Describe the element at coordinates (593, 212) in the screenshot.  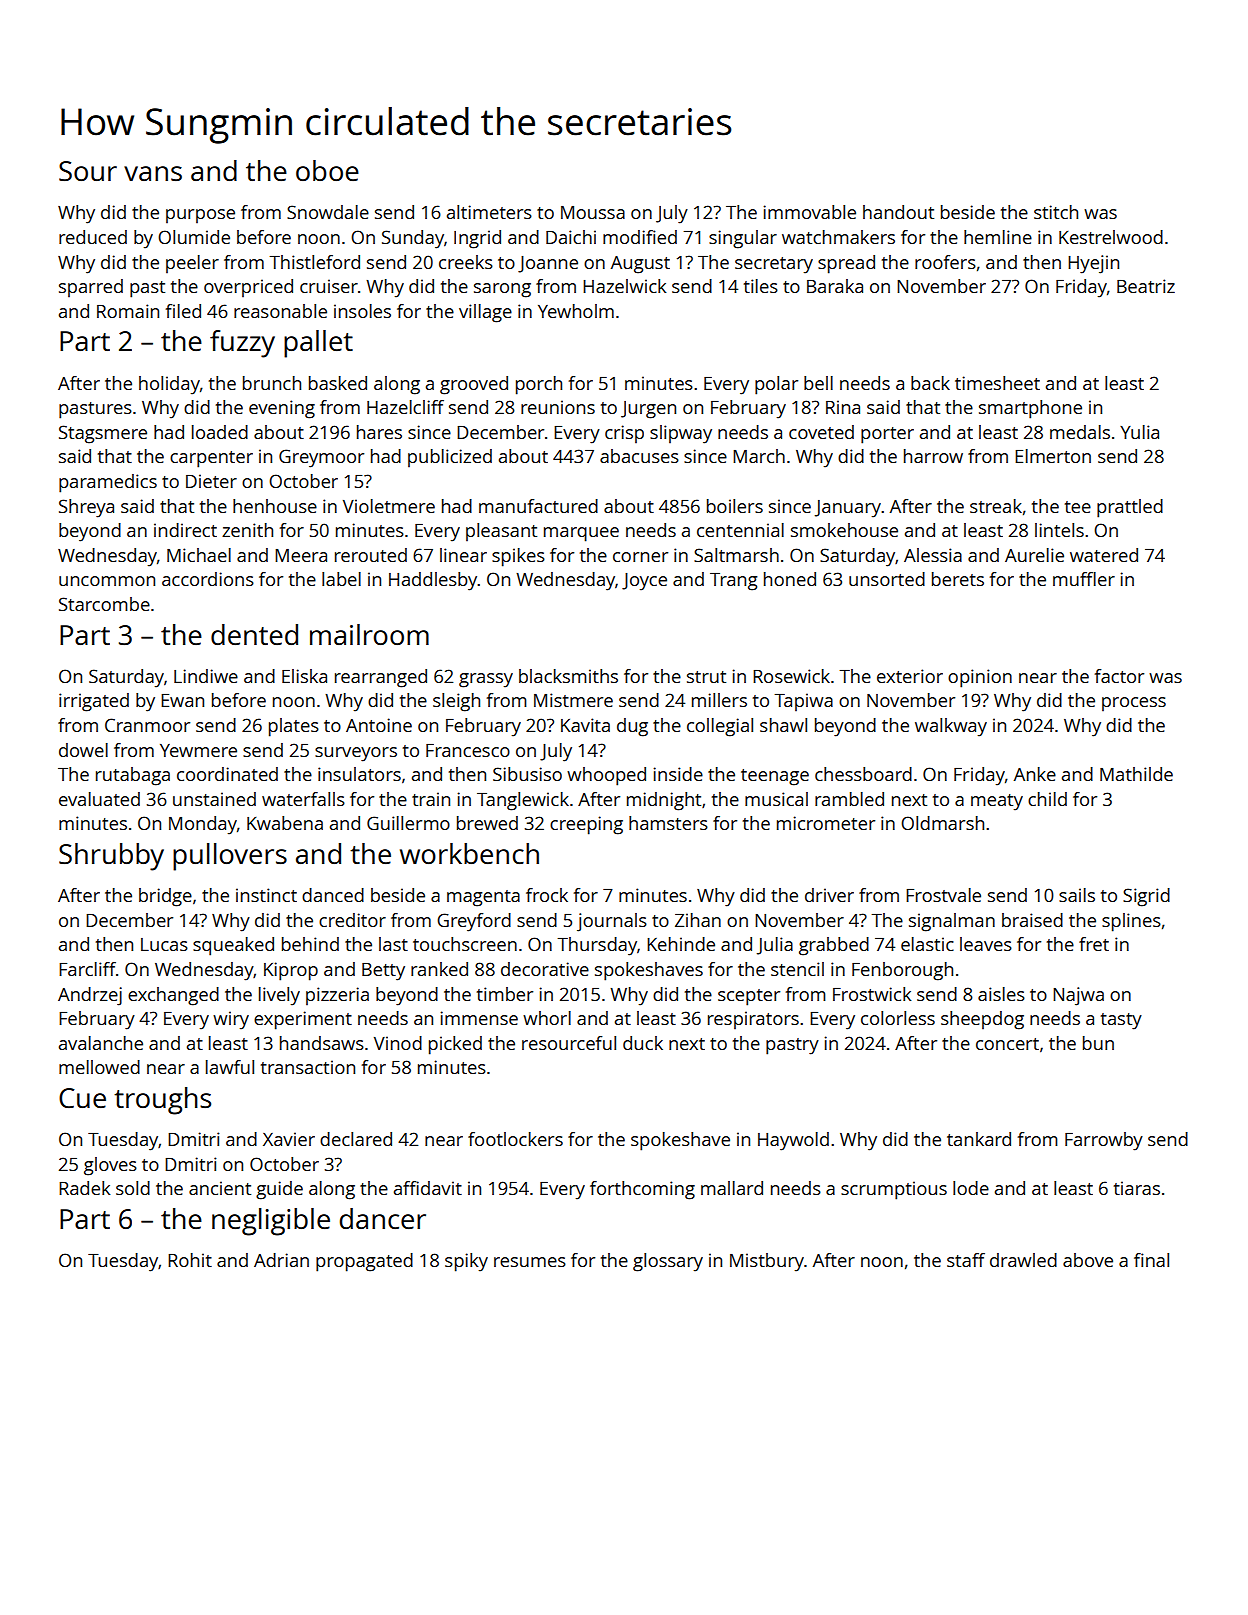
I see `Moussa` at that location.
